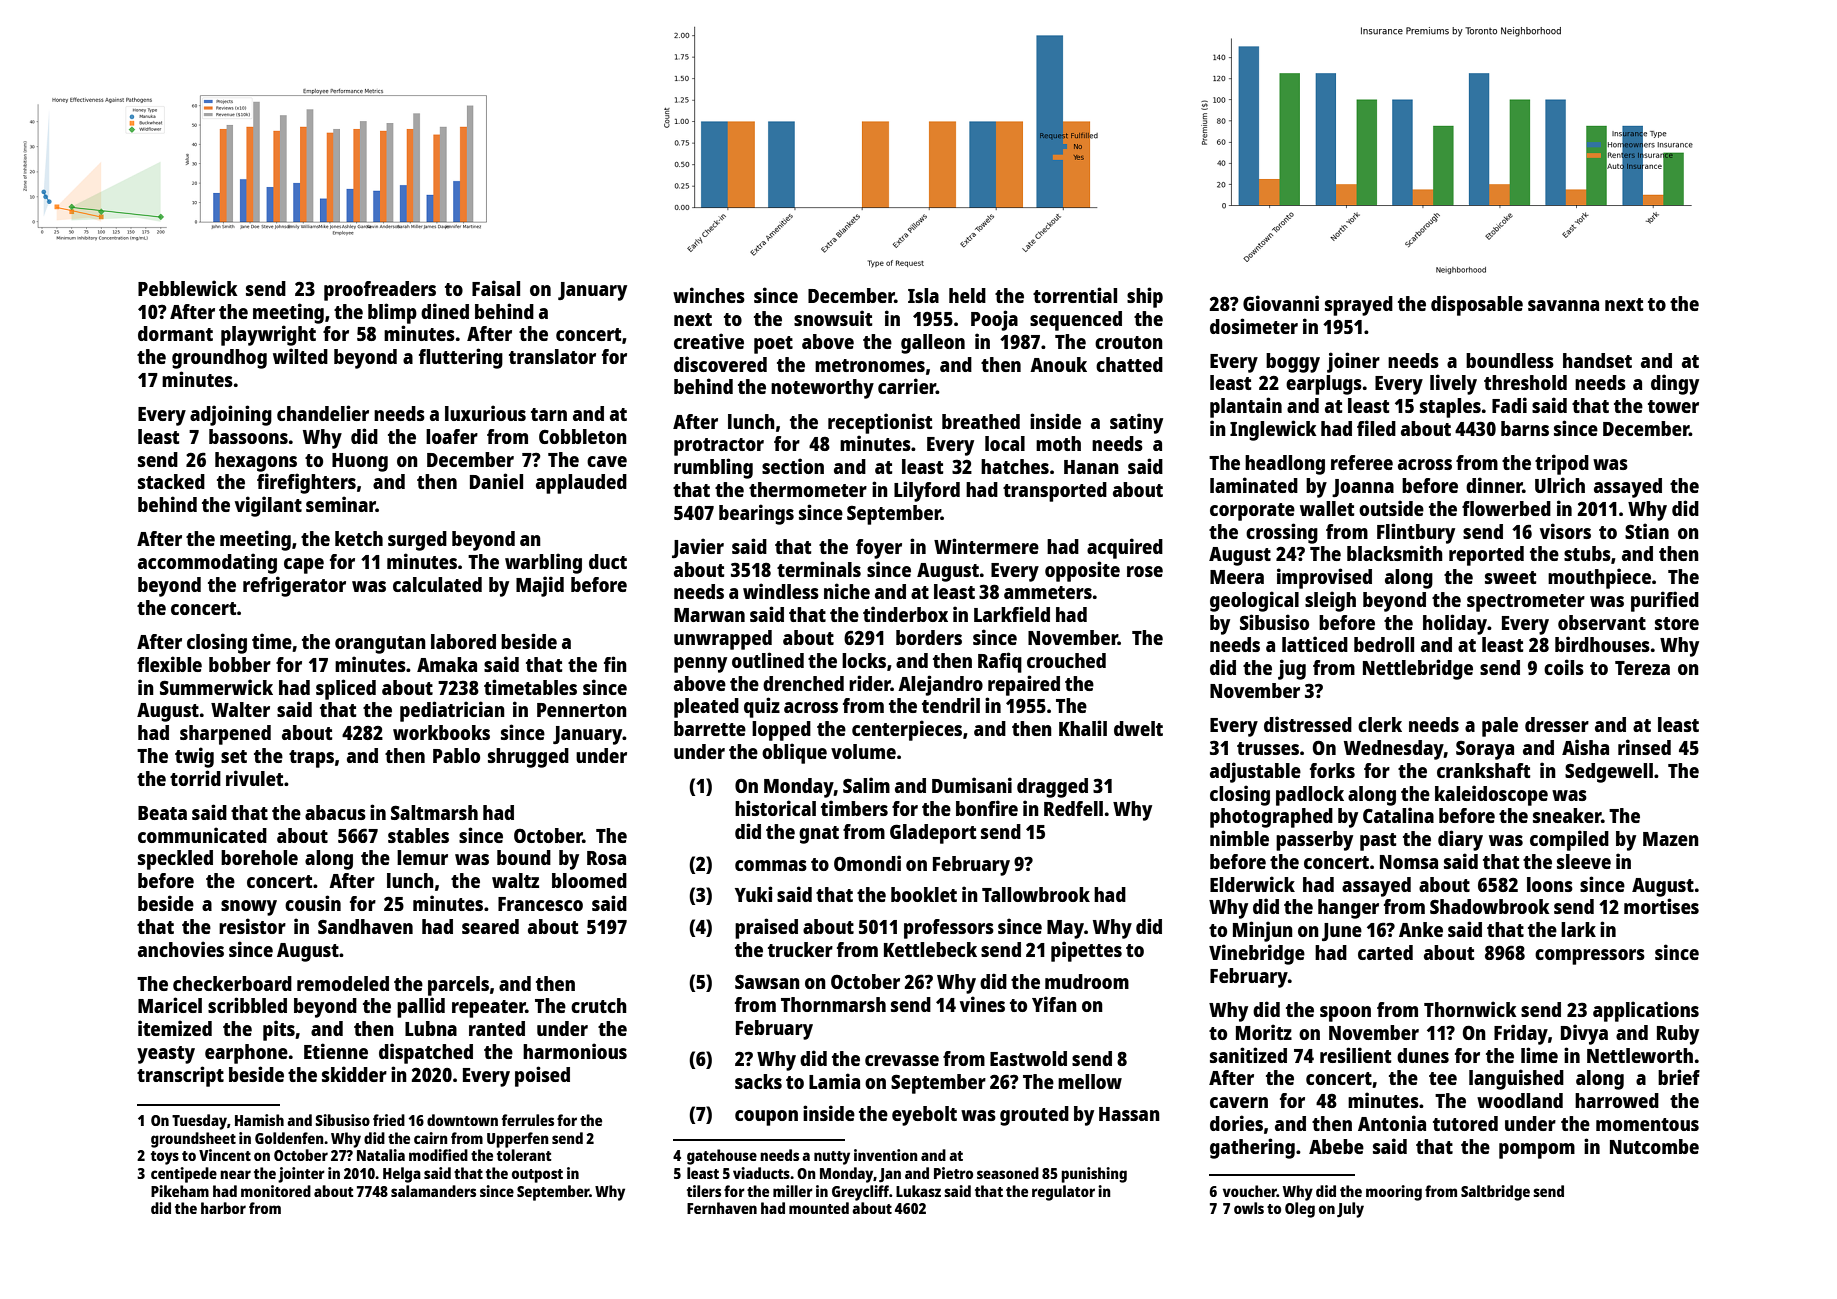 The width and height of the image is (1837, 1299). What do you see at coordinates (1252, 512) in the image?
I see `corporate` at bounding box center [1252, 512].
